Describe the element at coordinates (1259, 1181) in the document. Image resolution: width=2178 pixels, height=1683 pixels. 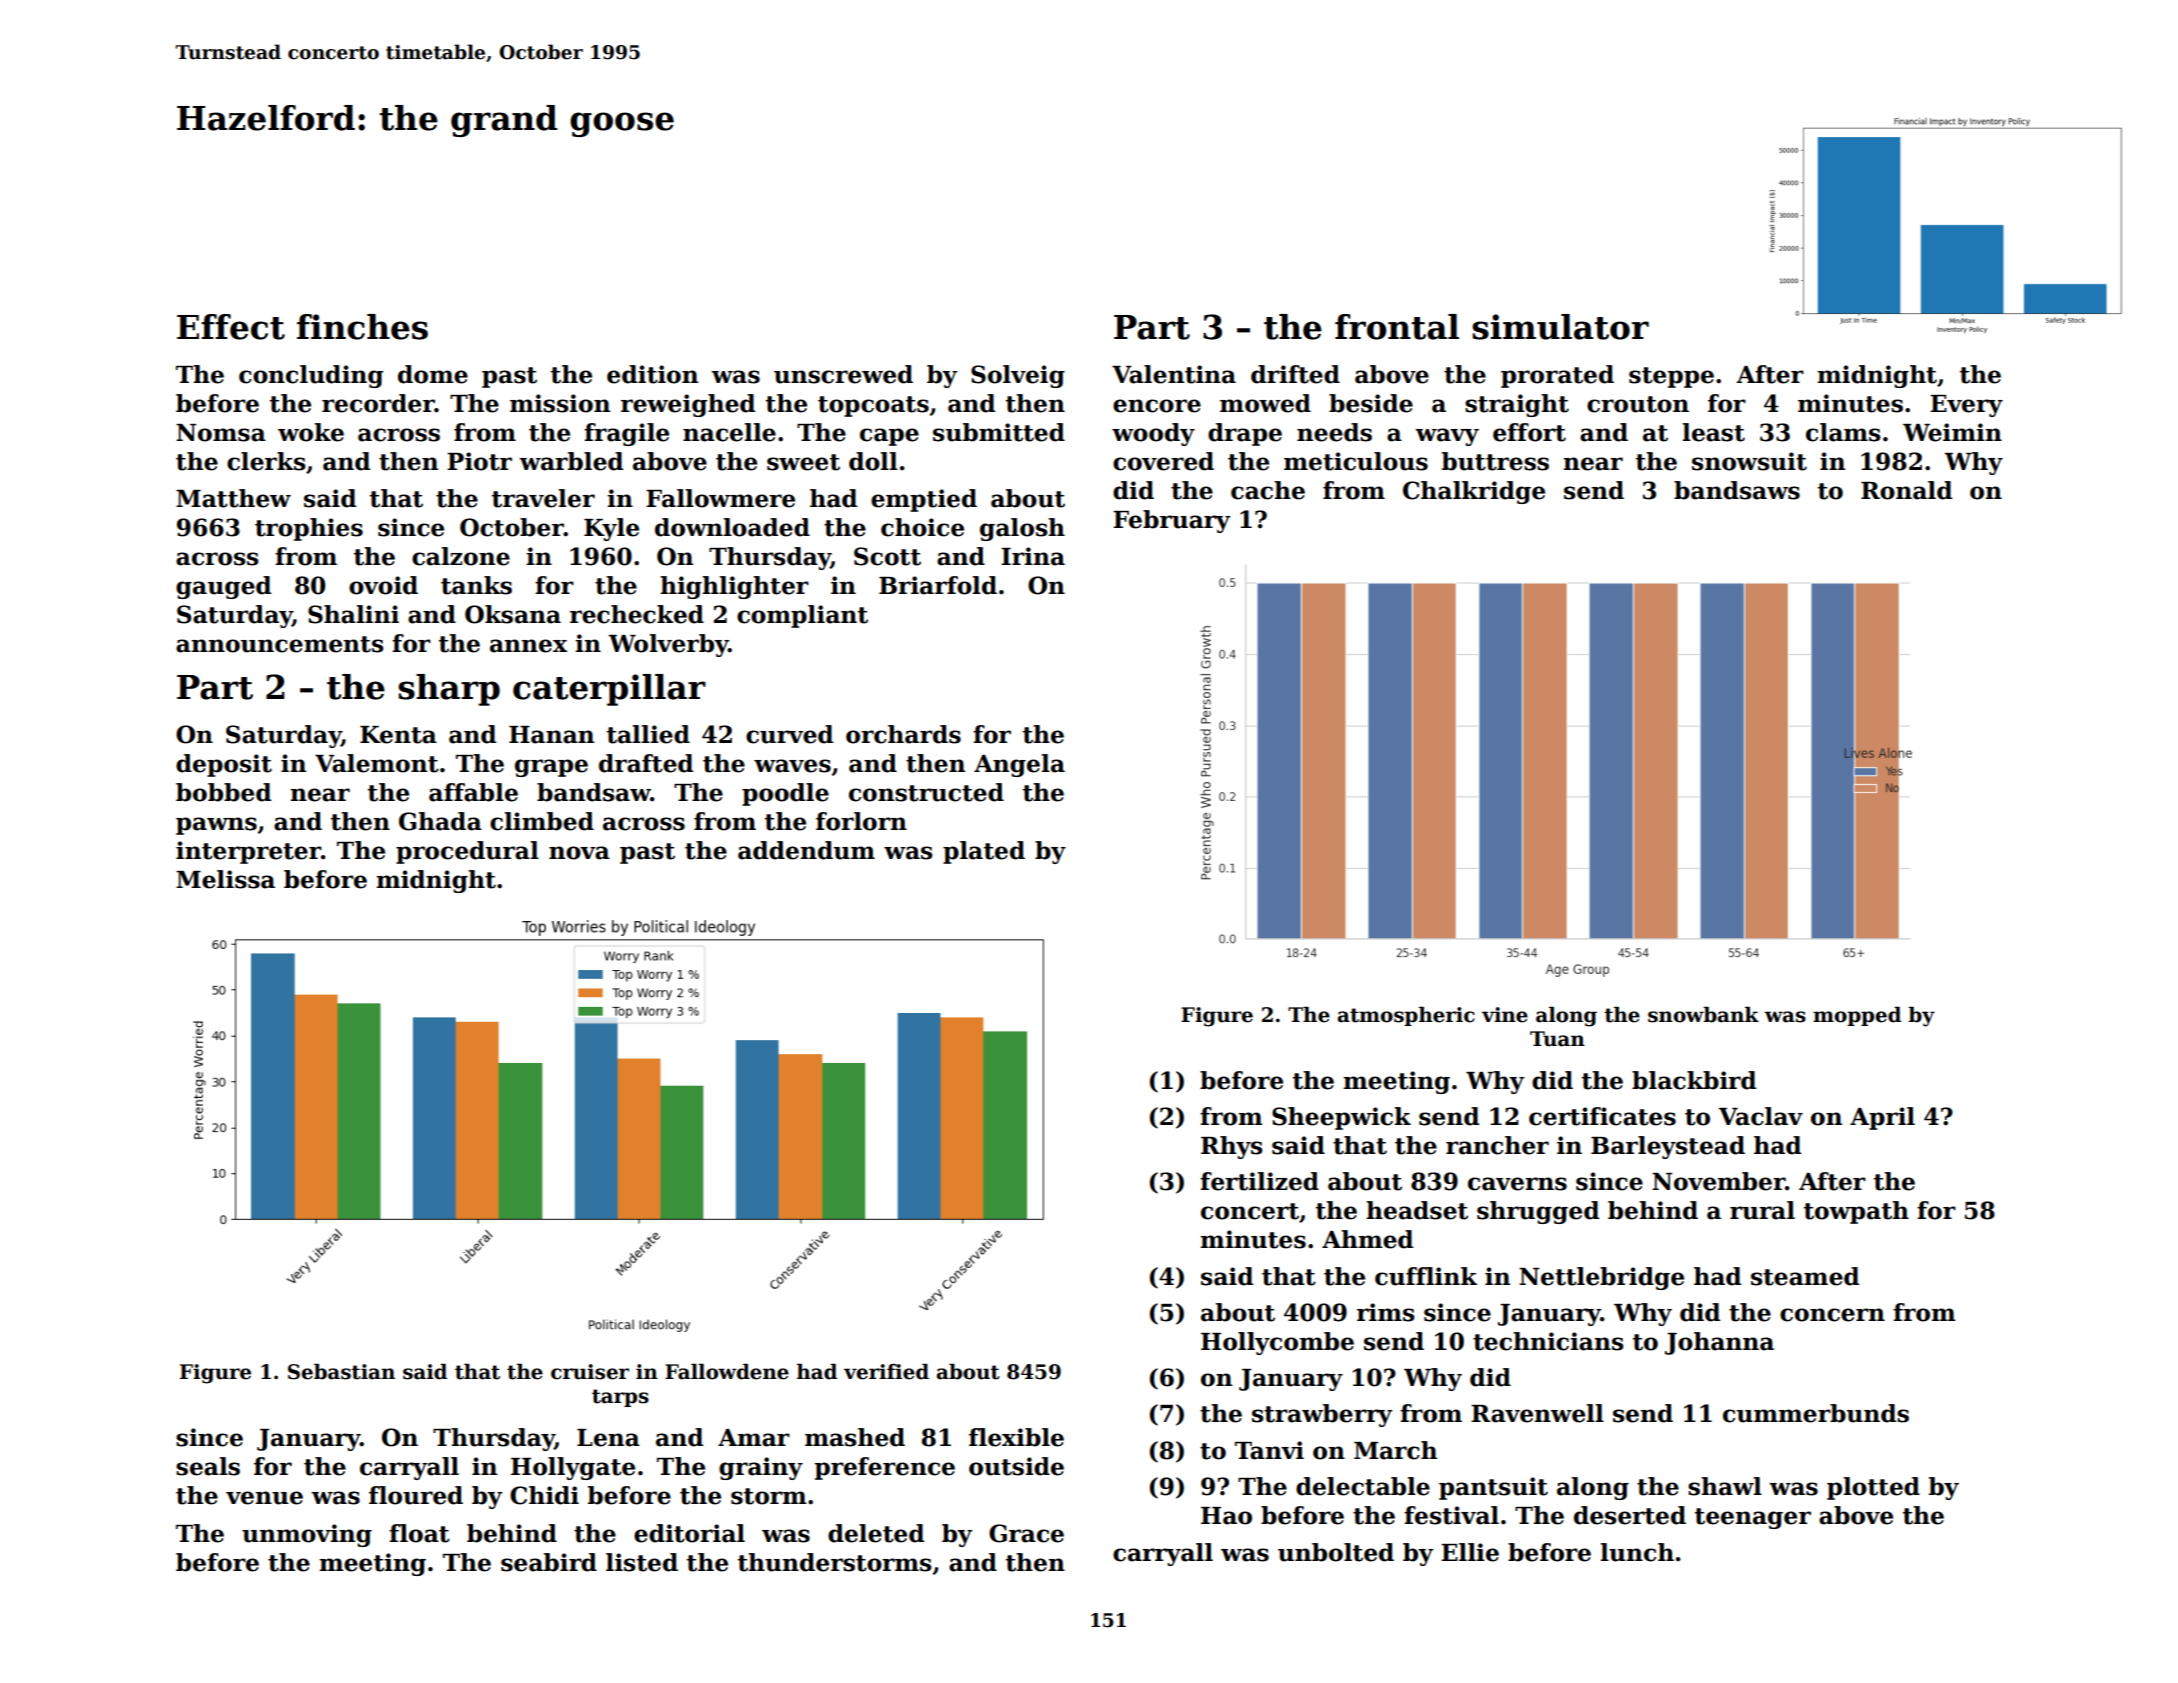
I see `fertilized` at that location.
